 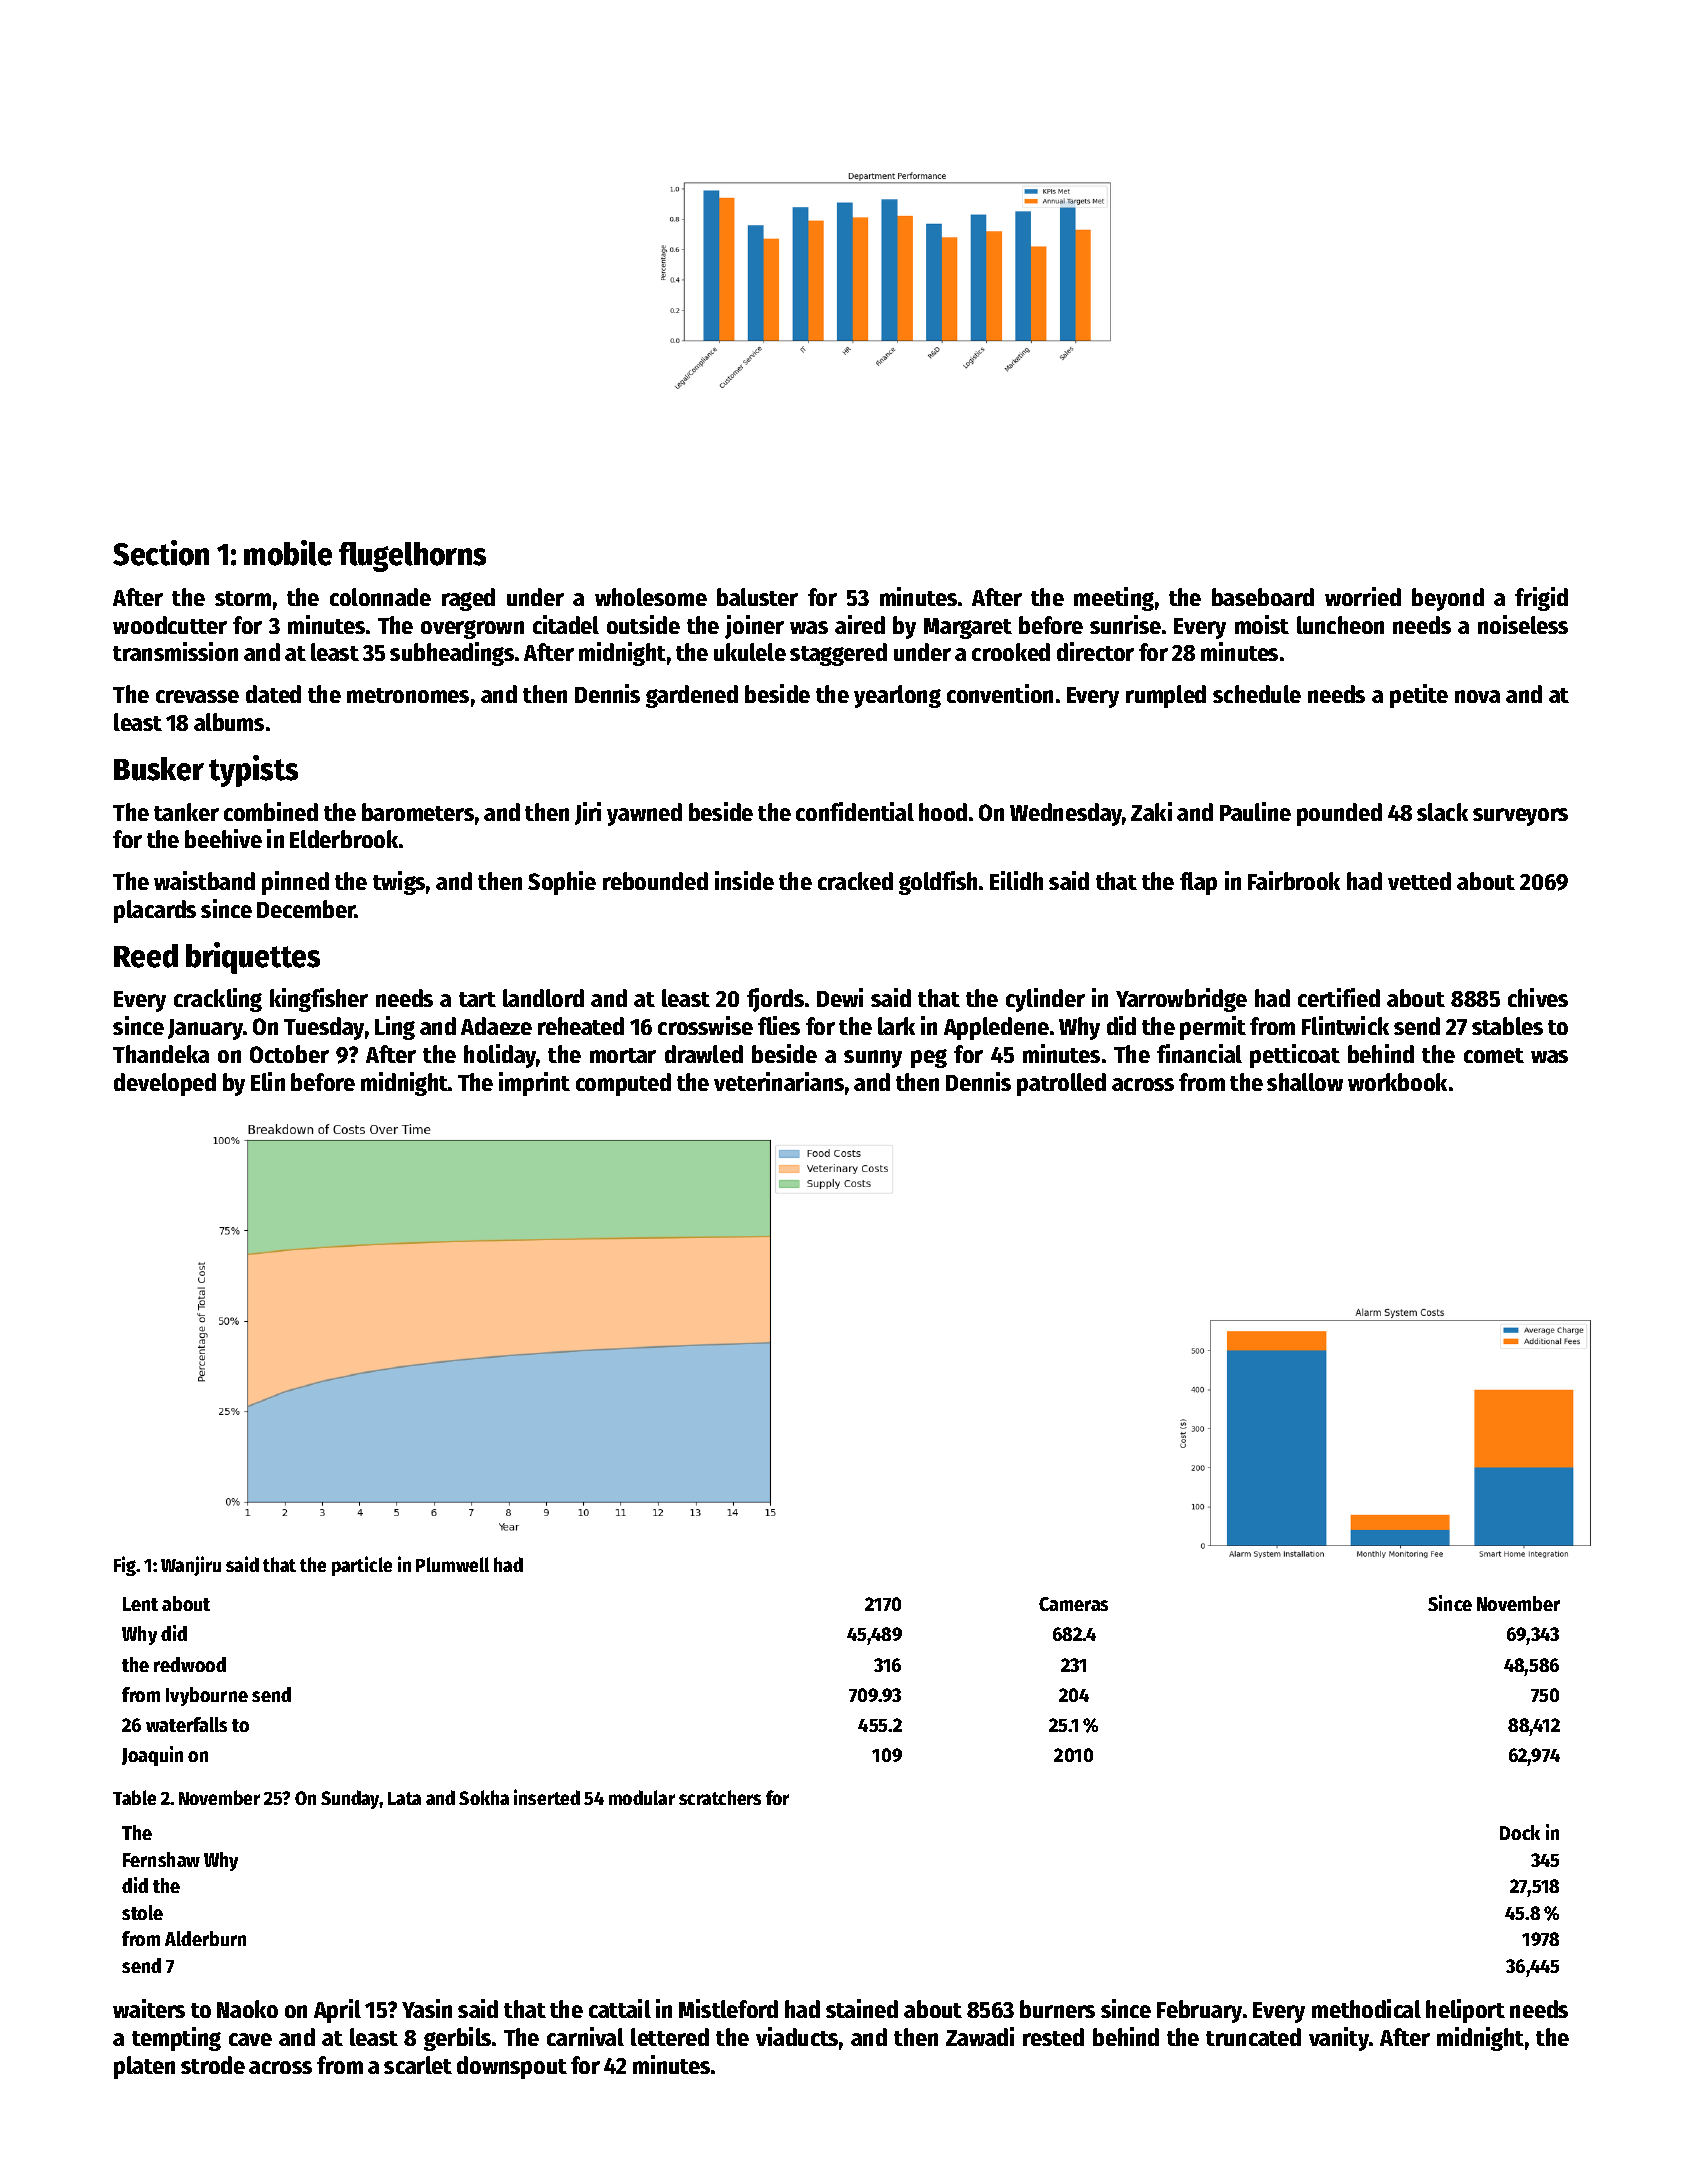 What do you see at coordinates (452, 1564) in the screenshot?
I see `Plumwell` at bounding box center [452, 1564].
